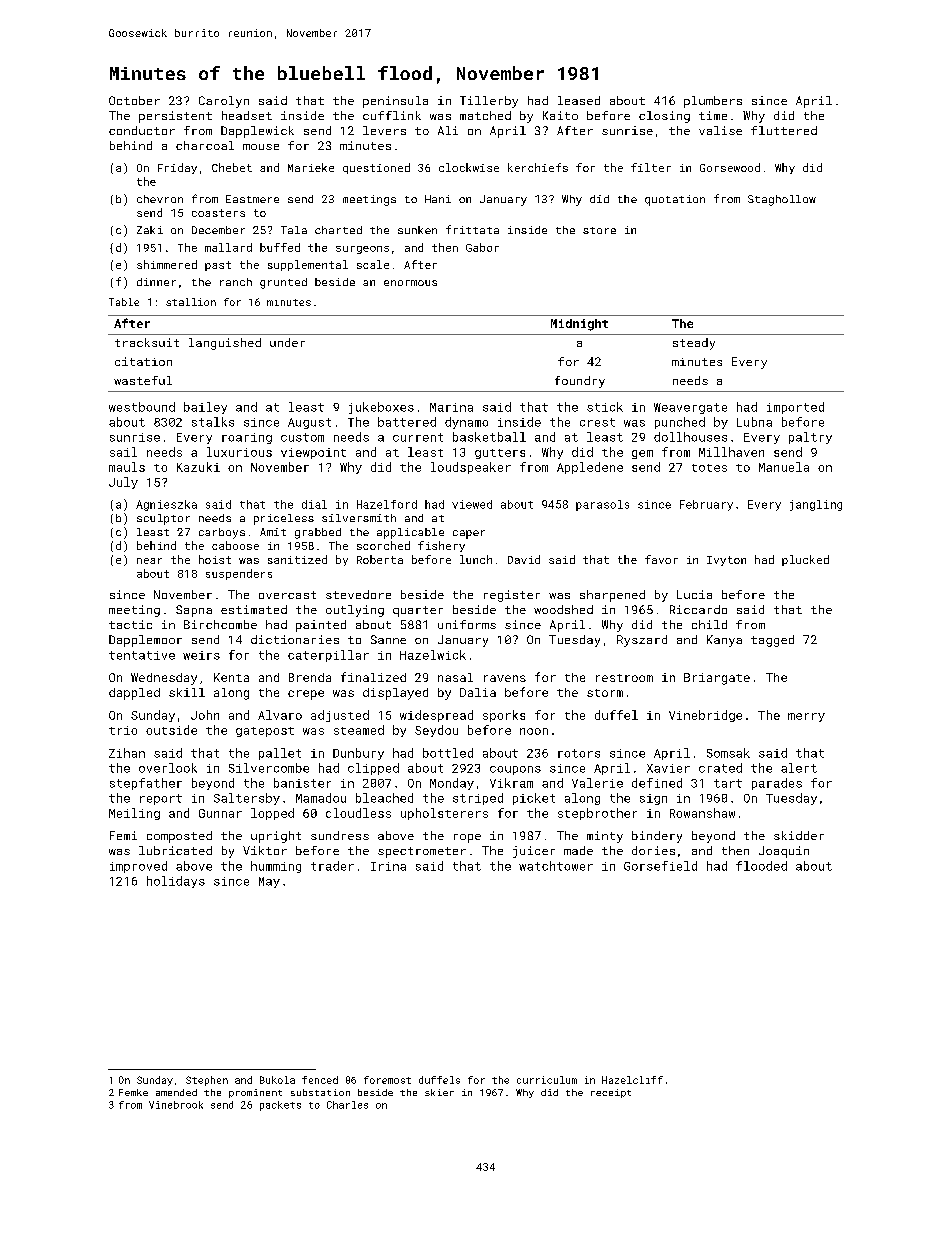 The width and height of the image is (952, 1233). I want to click on weirs, so click(201, 655).
